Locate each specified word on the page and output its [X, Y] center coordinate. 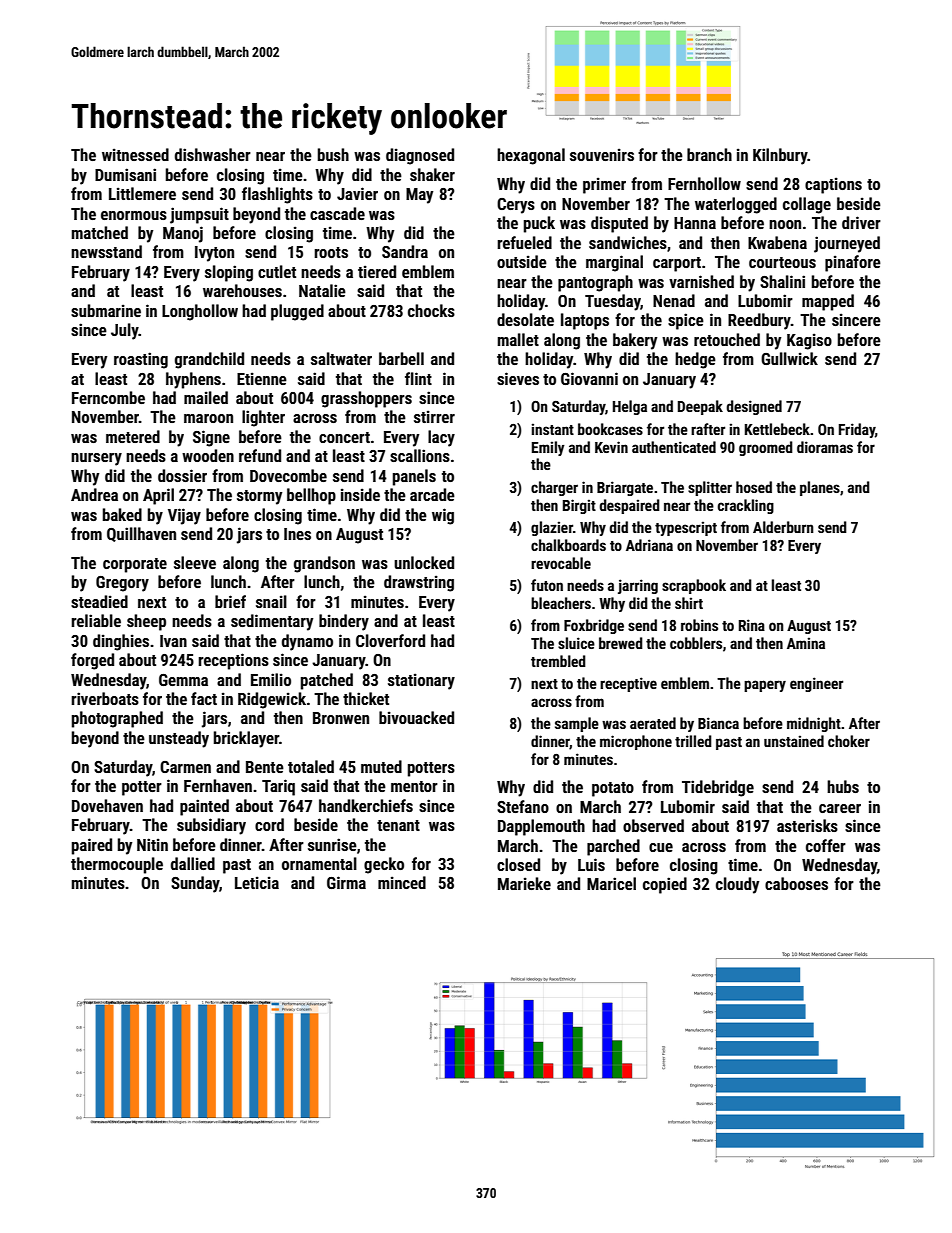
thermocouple [117, 865]
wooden [208, 455]
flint [418, 378]
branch [709, 154]
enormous [134, 215]
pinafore [853, 263]
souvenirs [602, 154]
